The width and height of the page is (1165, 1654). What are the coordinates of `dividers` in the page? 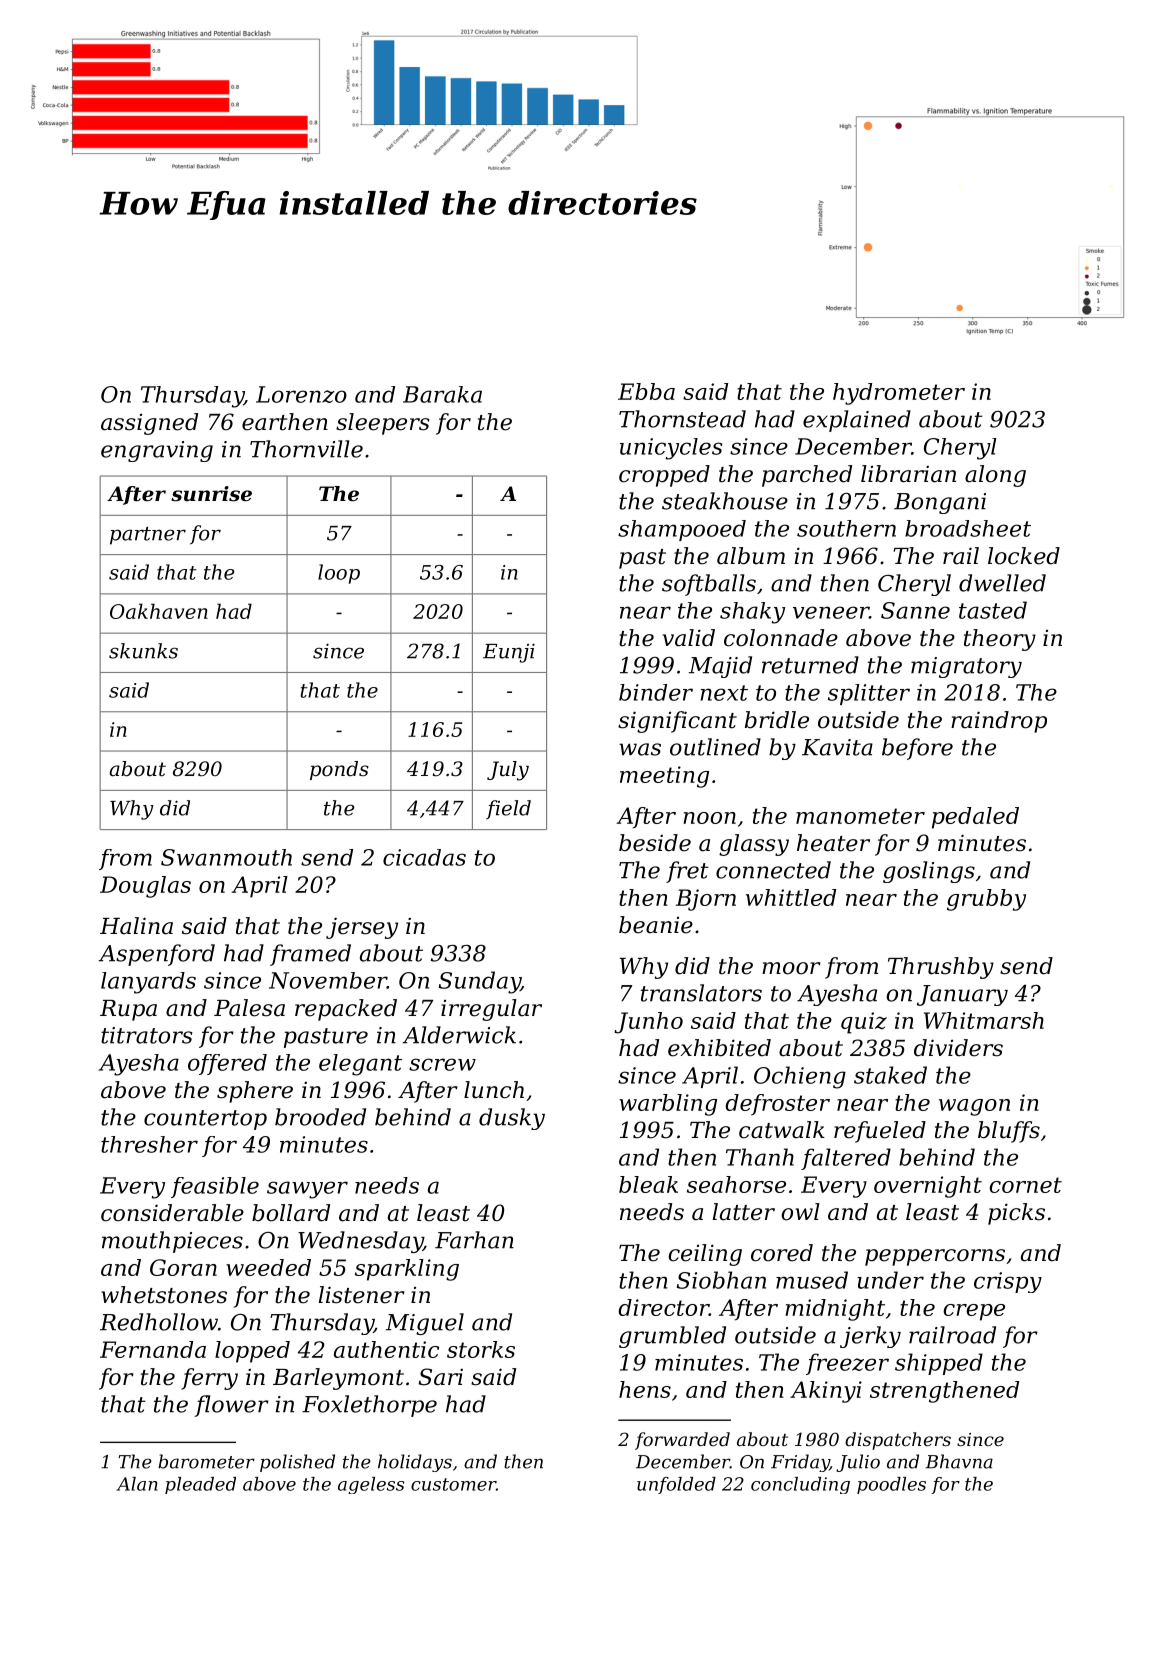 It's located at (958, 1048).
